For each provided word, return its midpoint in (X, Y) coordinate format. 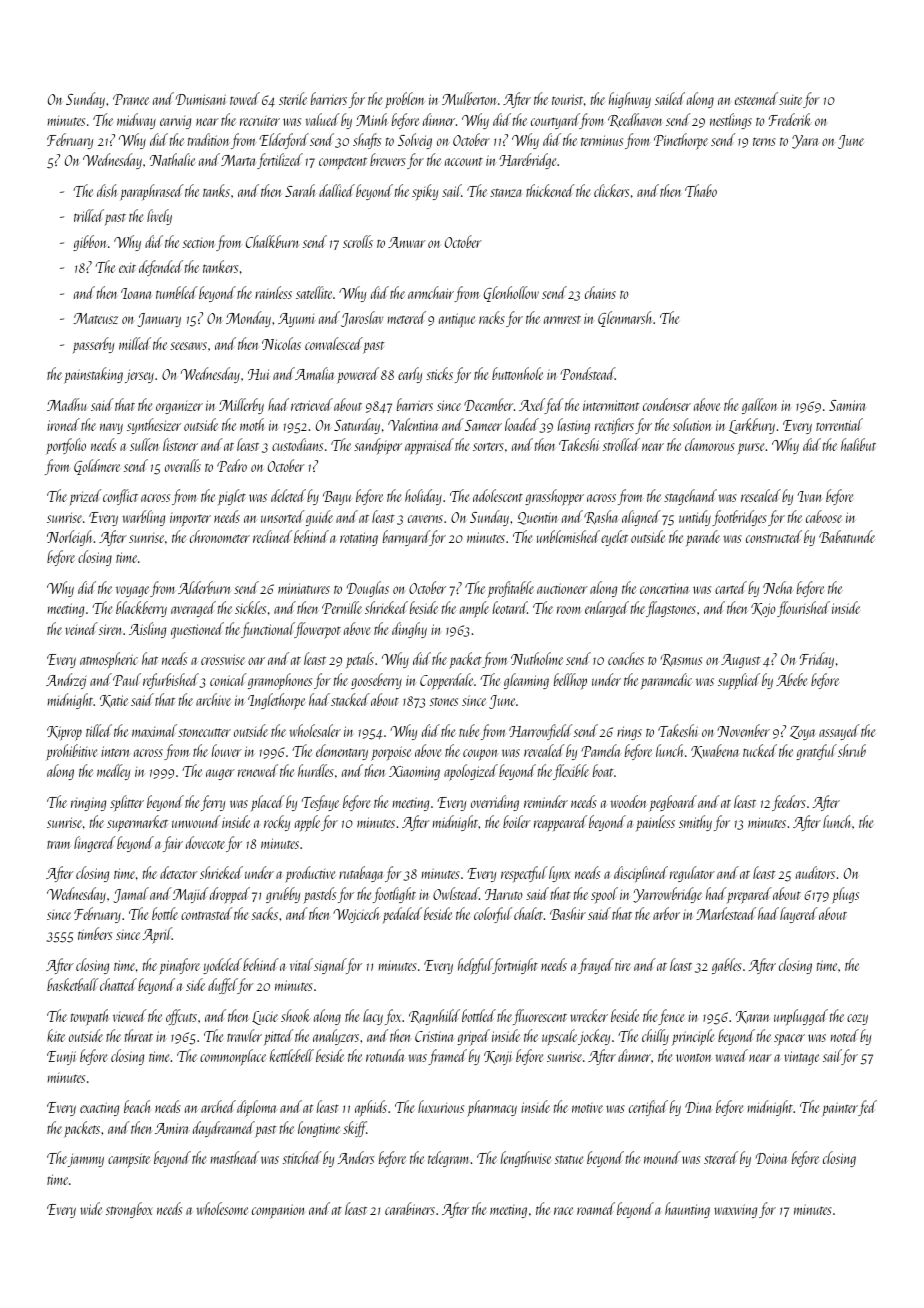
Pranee (131, 99)
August (741, 661)
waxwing (735, 1211)
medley (113, 772)
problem (405, 100)
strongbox (129, 1210)
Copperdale (446, 681)
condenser (667, 404)
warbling (144, 518)
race (563, 1211)
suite (790, 100)
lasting (574, 426)
